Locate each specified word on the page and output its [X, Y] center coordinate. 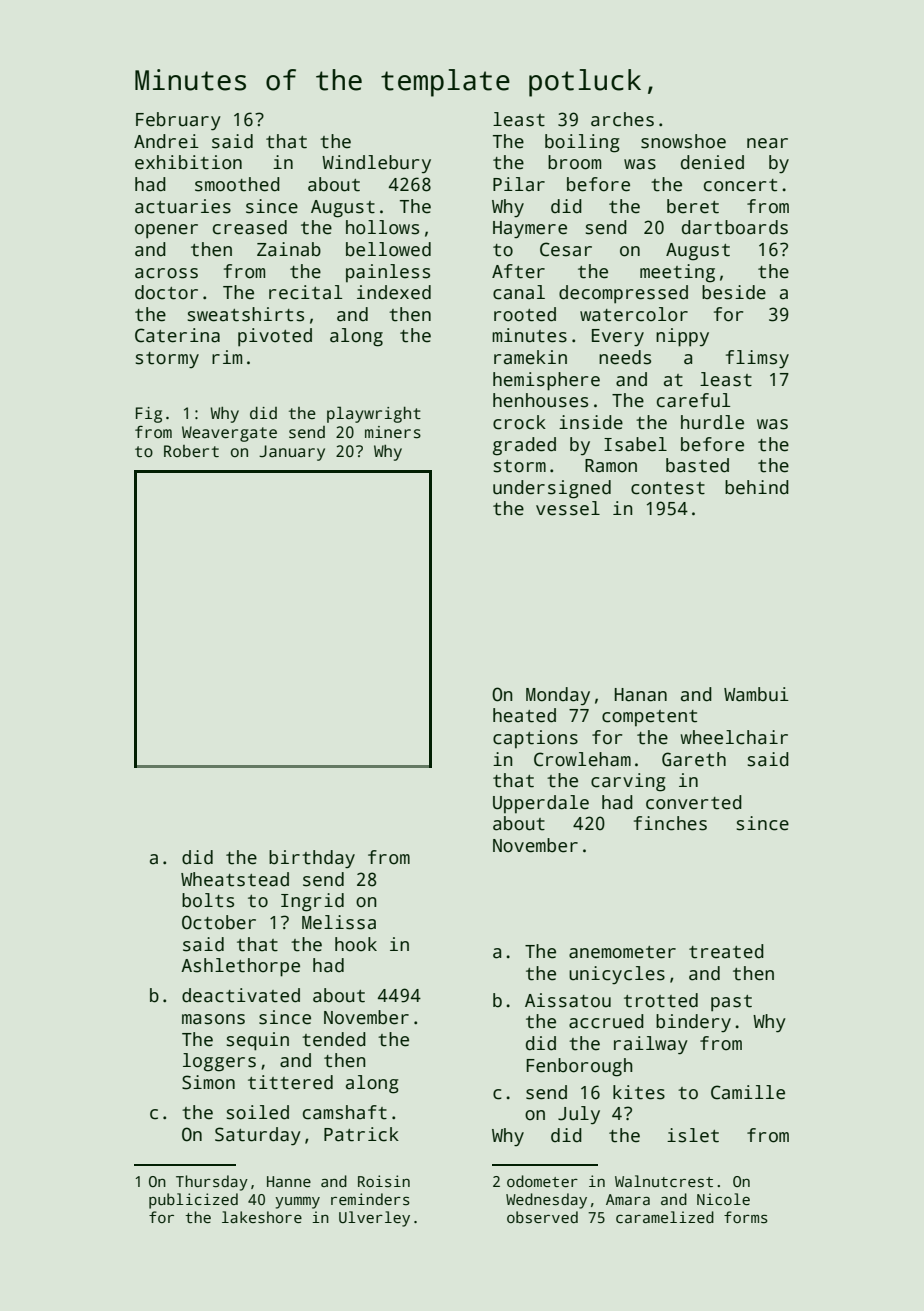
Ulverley [374, 1219]
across [166, 273]
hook [356, 944]
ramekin [530, 357]
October [219, 922]
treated [726, 951]
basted [697, 465]
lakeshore [262, 1217]
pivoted [275, 337]
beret [693, 206]
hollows [382, 227]
